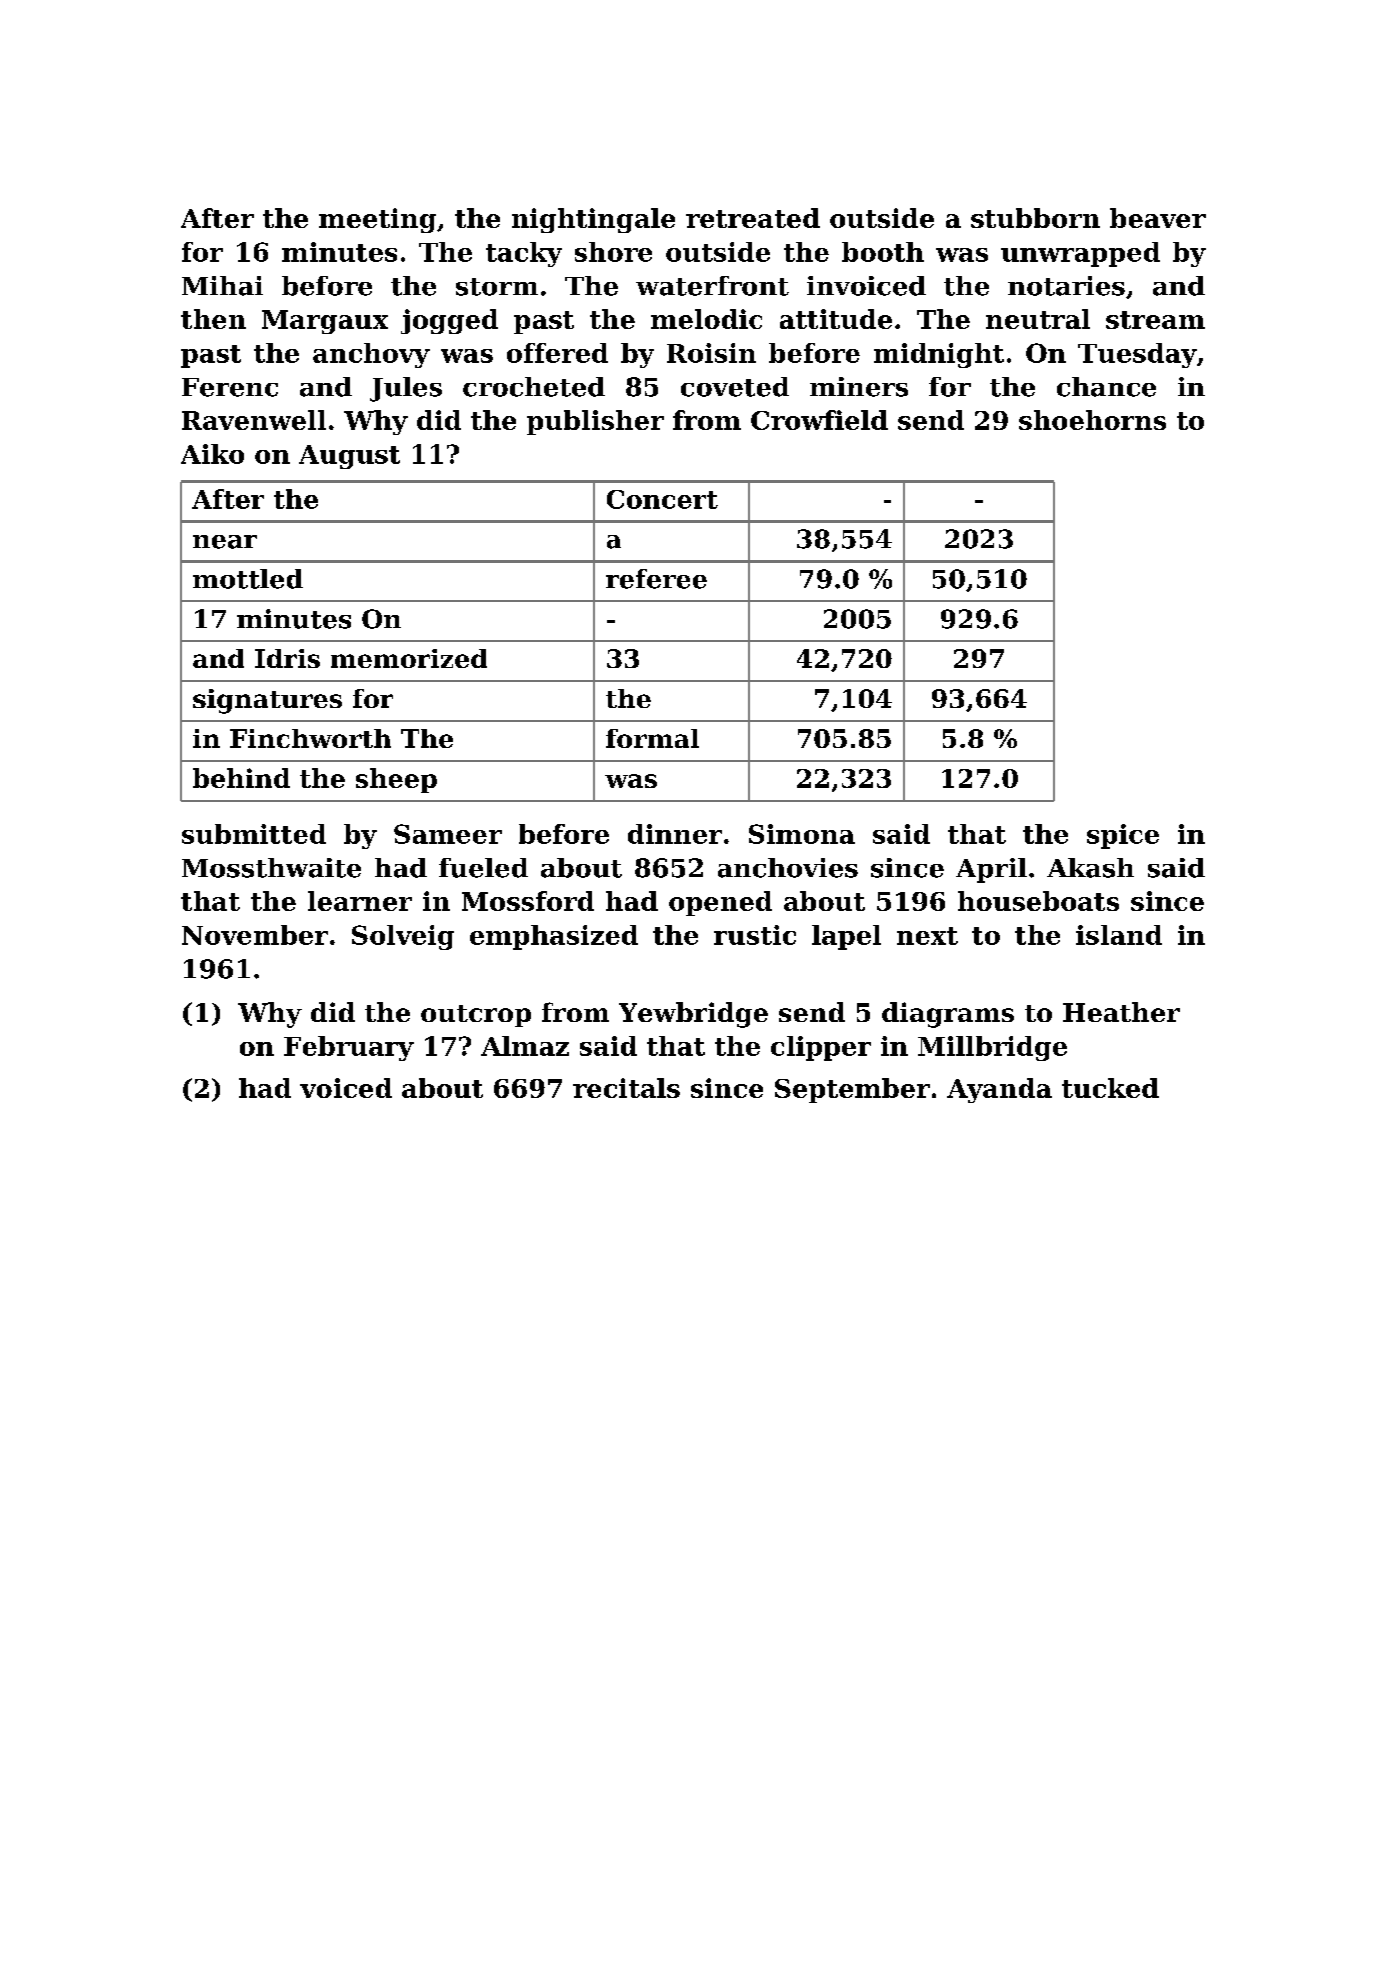  Describe the element at coordinates (1092, 420) in the screenshot. I see `shoehorns` at that location.
